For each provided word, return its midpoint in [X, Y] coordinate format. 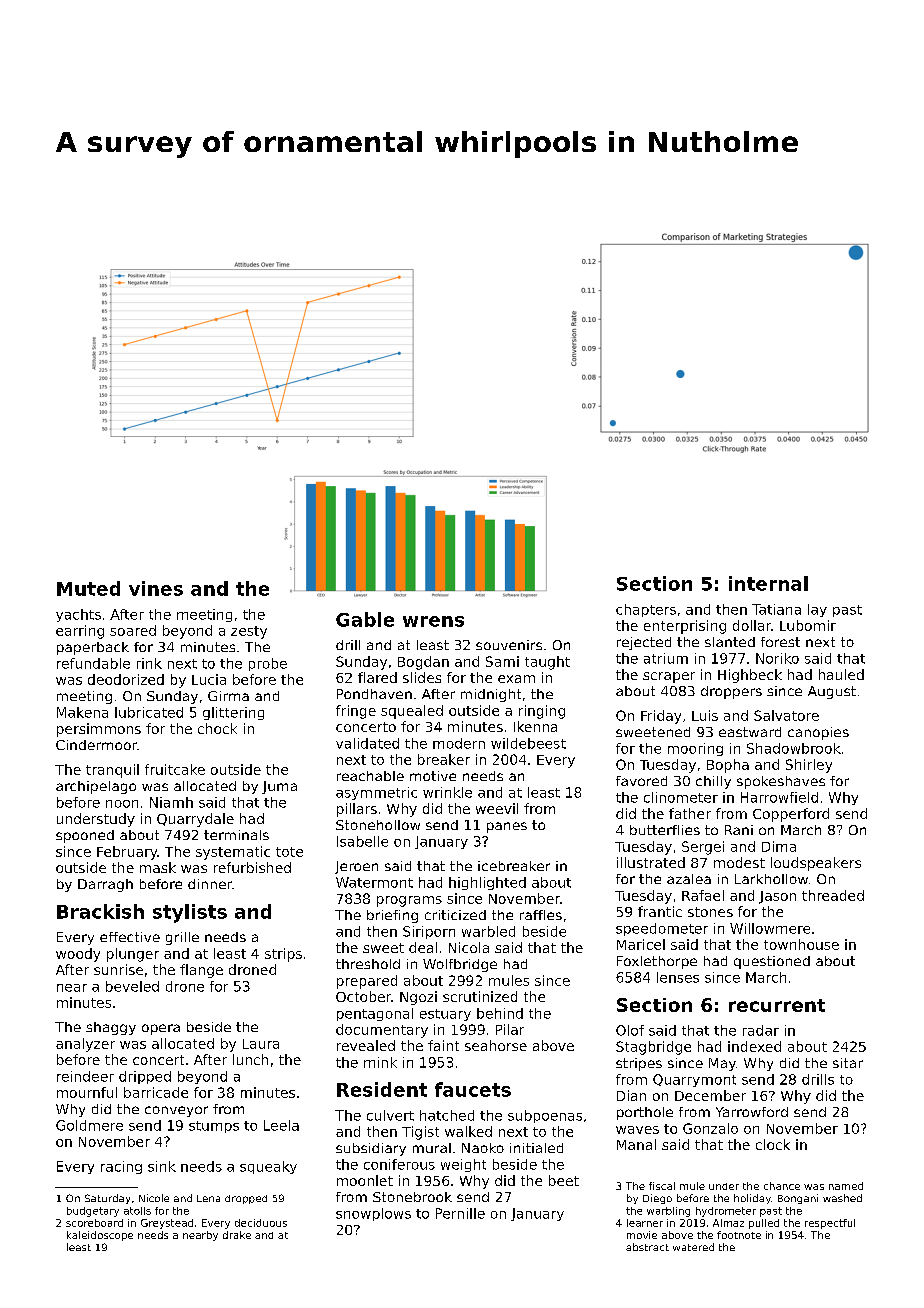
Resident [382, 1089]
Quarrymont [694, 1080]
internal [768, 583]
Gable [365, 619]
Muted [88, 588]
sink [162, 1166]
